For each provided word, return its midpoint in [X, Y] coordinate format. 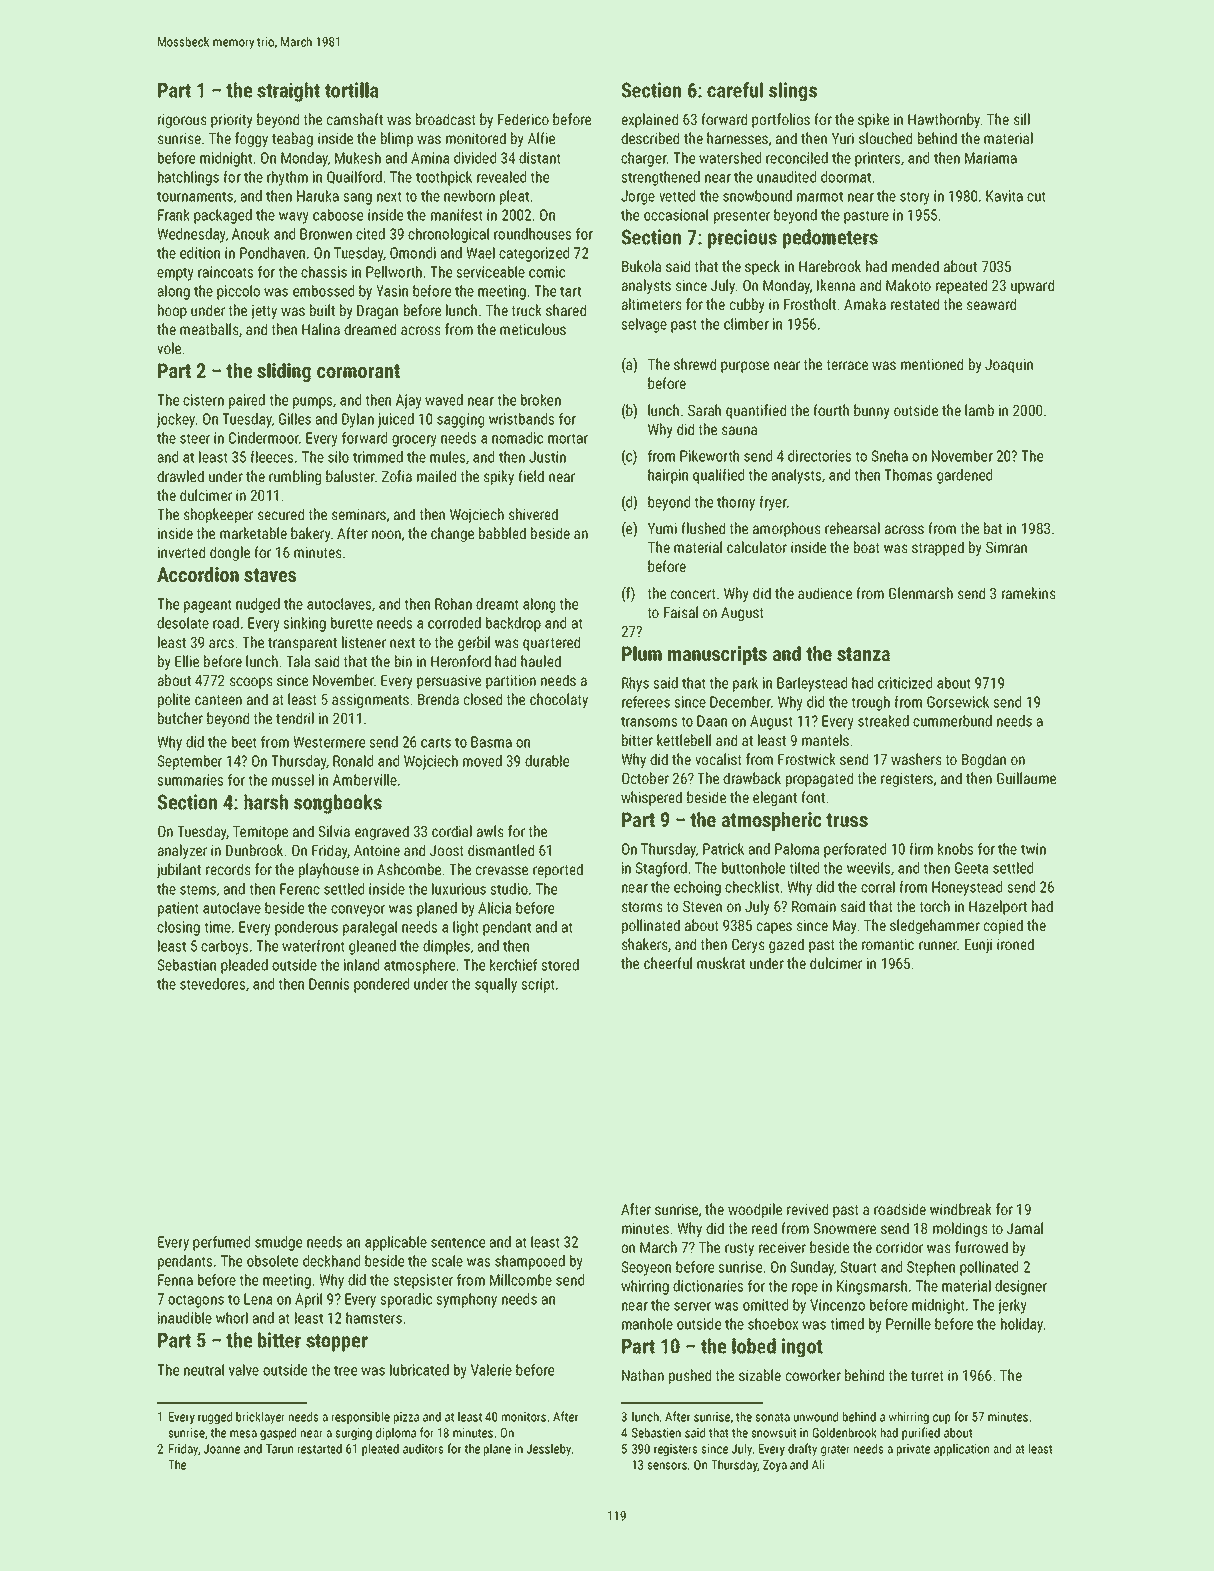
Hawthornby [944, 120]
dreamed [370, 329]
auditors [423, 1449]
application [961, 1450]
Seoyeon [646, 1268]
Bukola [641, 266]
